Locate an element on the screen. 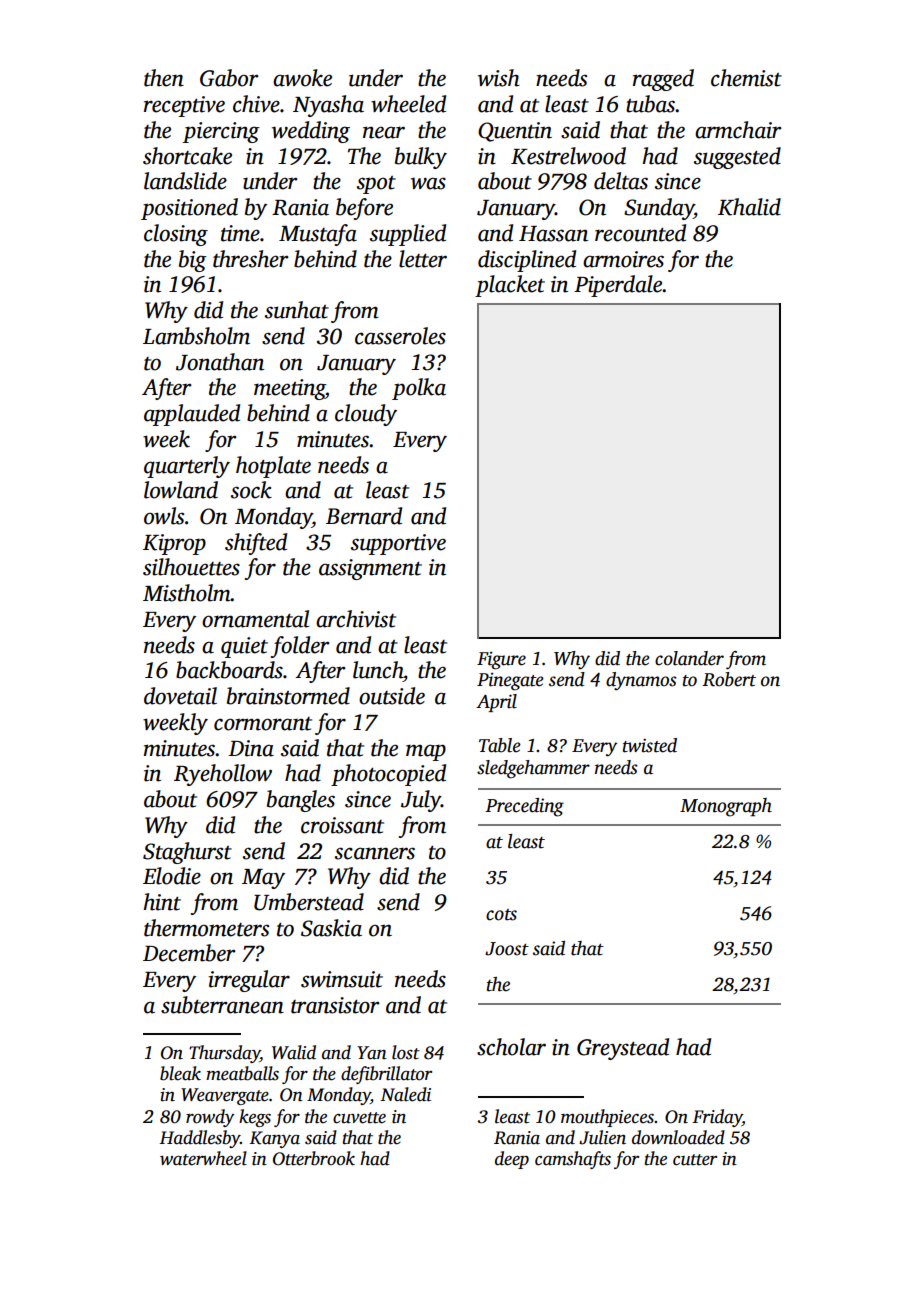  scholar is located at coordinates (511, 1047).
